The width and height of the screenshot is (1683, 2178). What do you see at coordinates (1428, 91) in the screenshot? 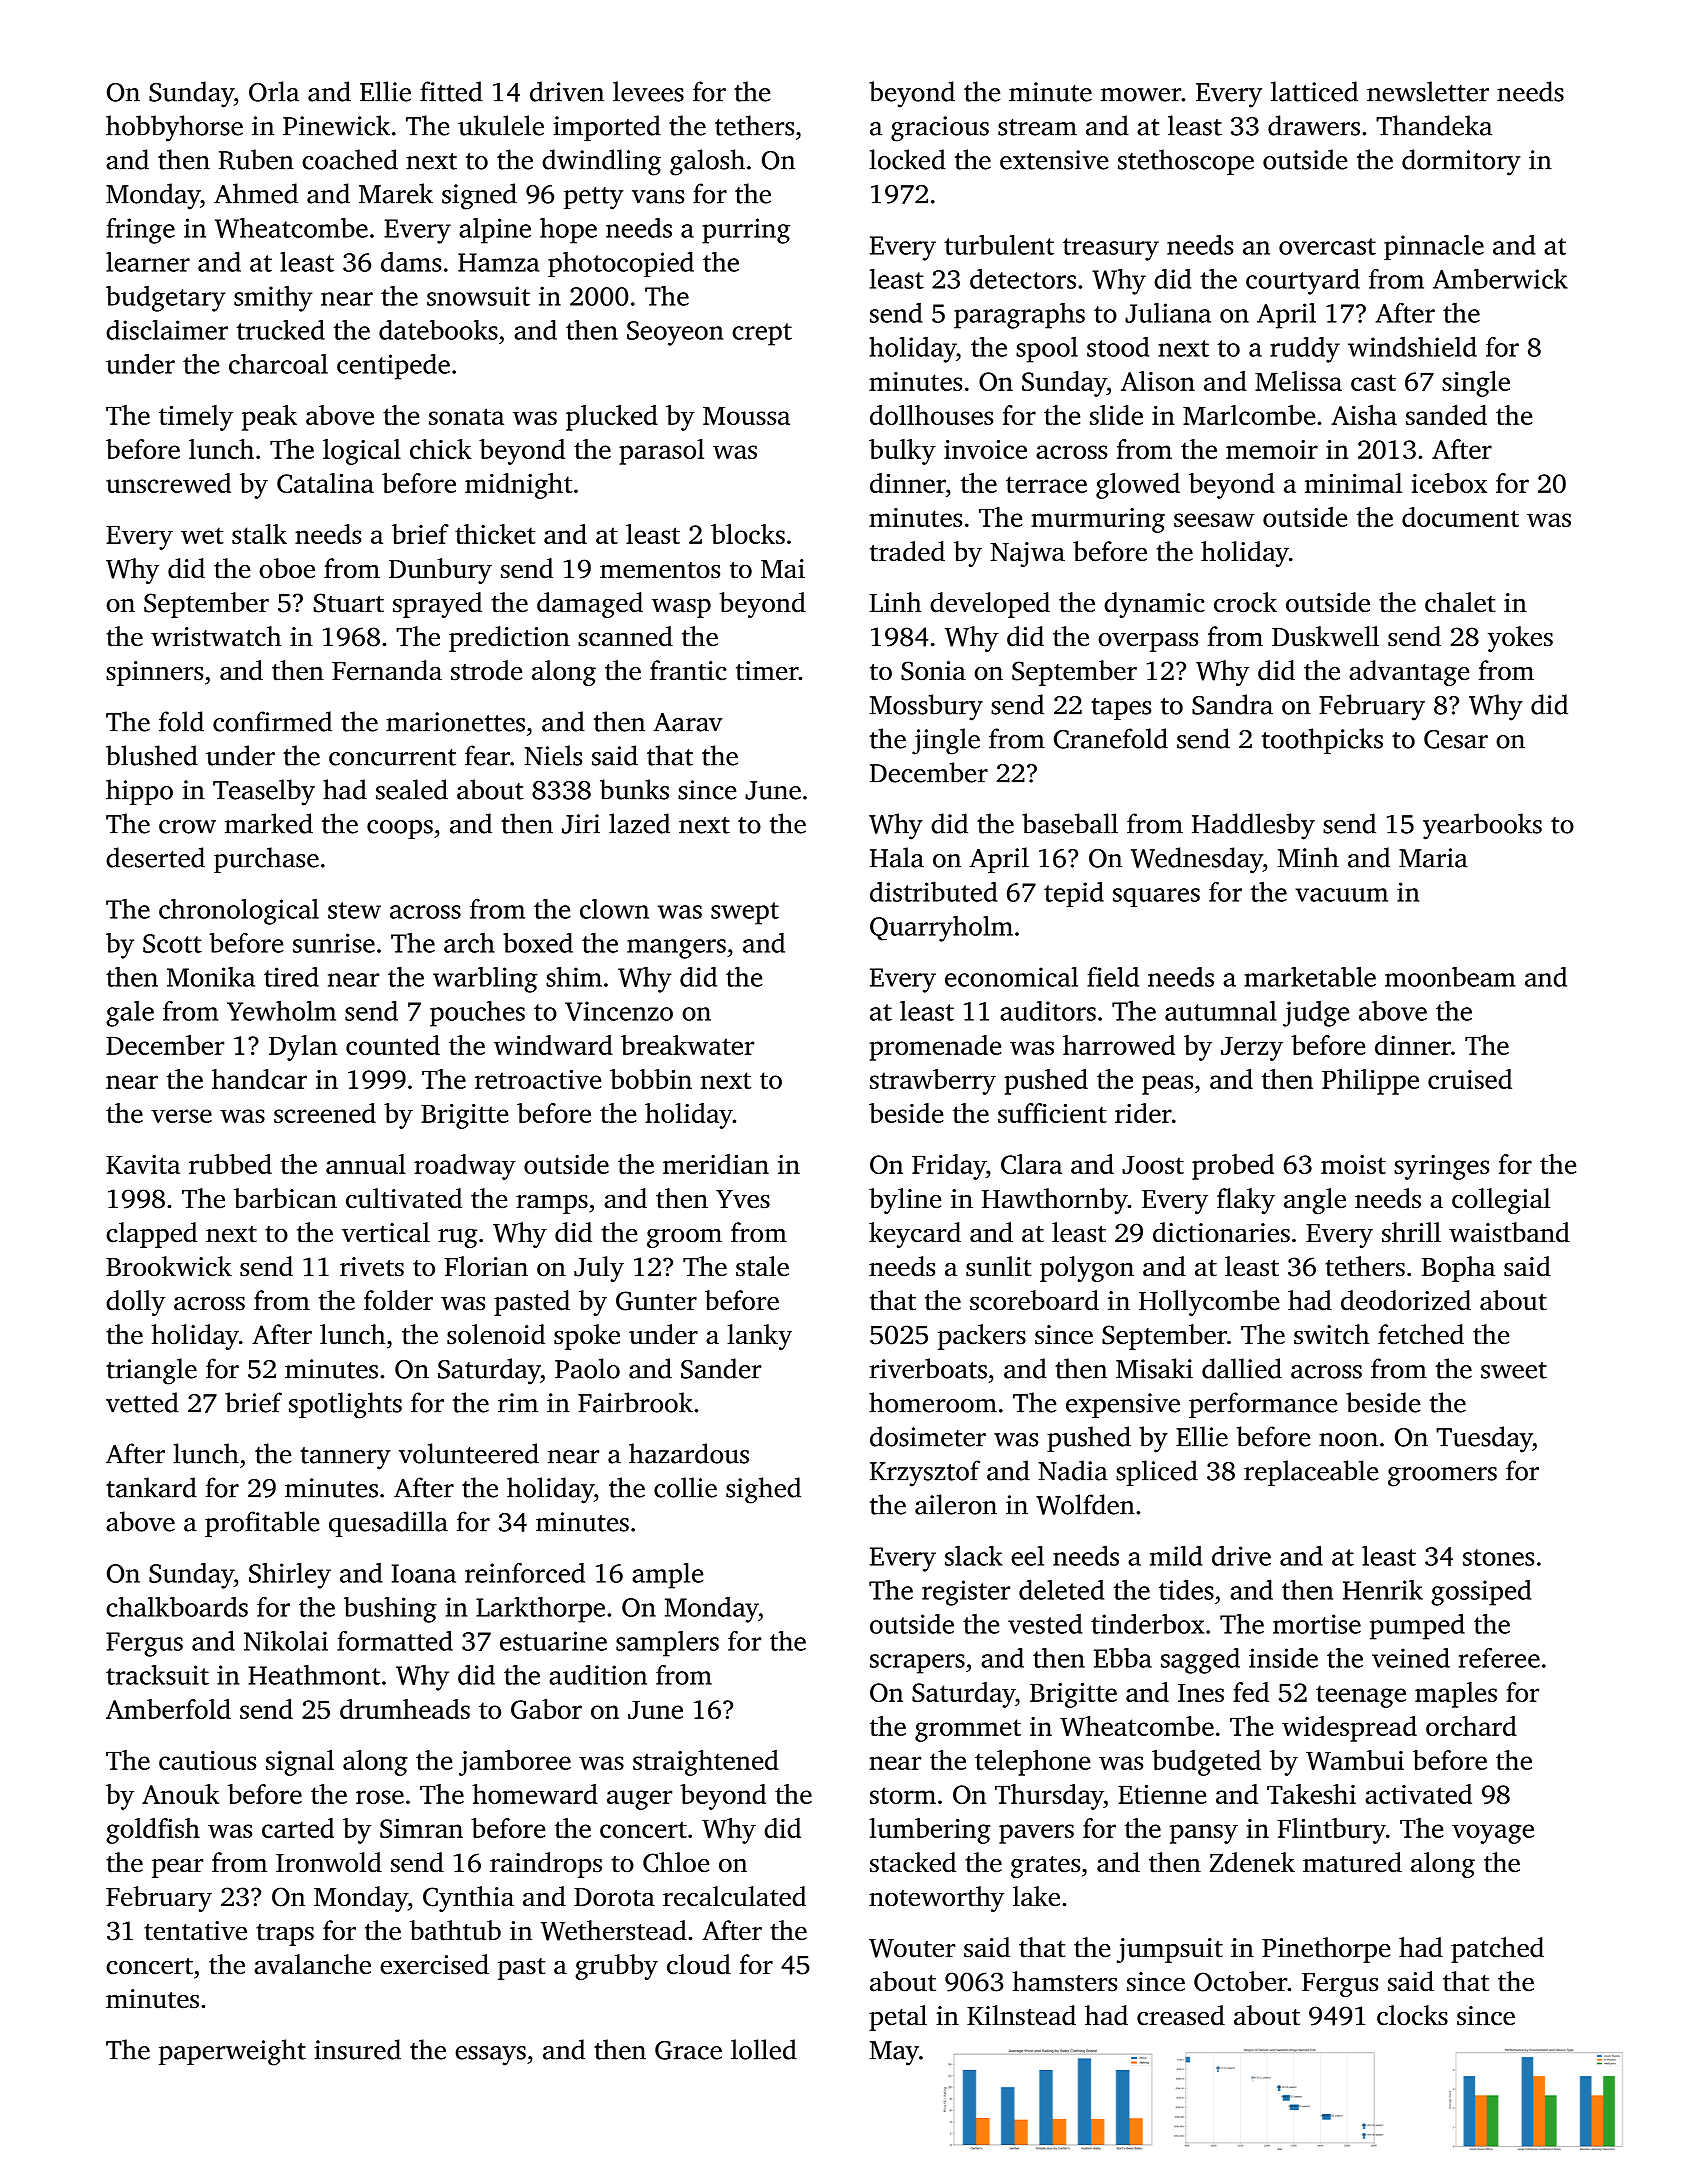
I see `newsletter` at bounding box center [1428, 91].
